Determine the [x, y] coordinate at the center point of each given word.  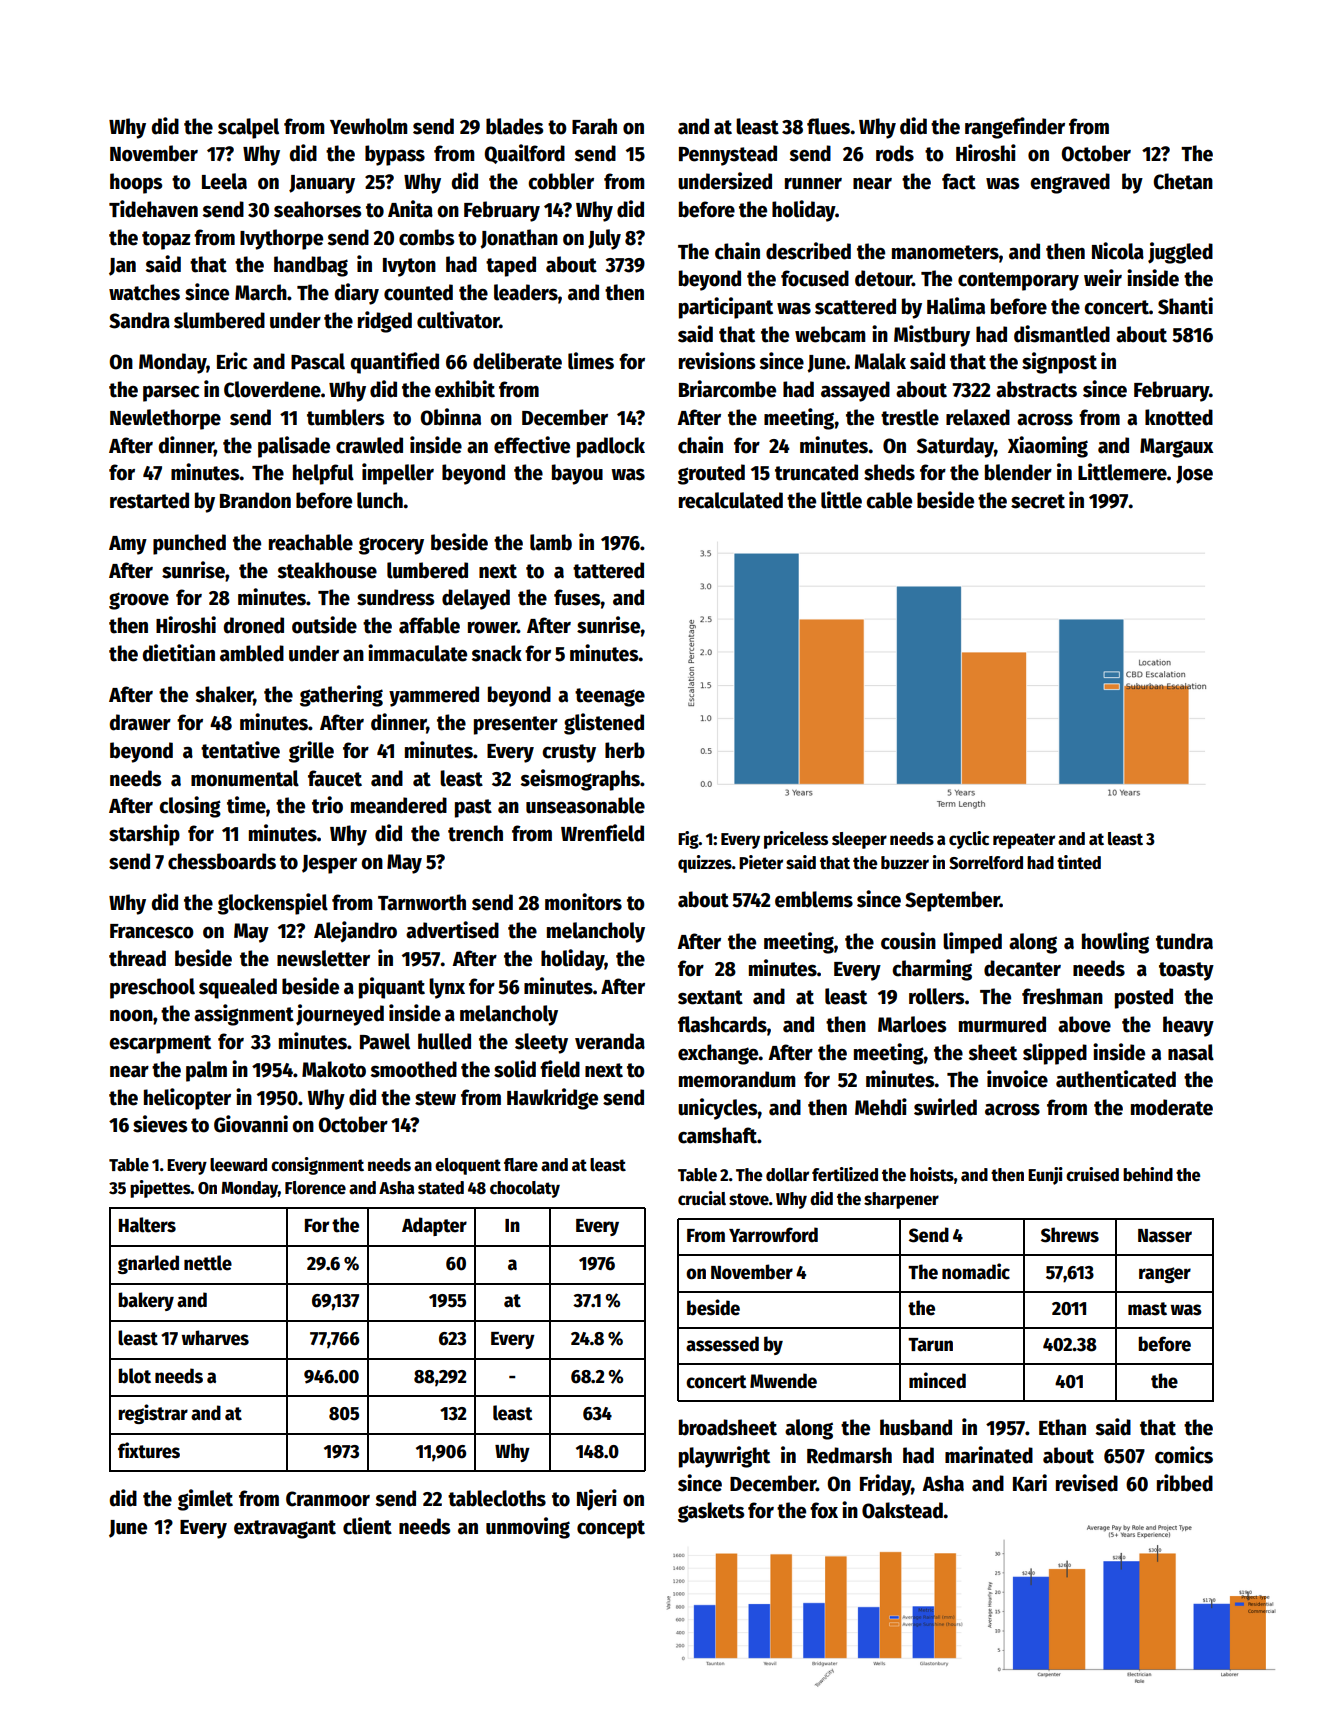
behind [1148, 1174]
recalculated [731, 500]
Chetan [1183, 181]
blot [134, 1376]
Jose [1194, 475]
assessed [722, 1344]
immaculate [417, 653]
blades [514, 126]
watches [144, 292]
